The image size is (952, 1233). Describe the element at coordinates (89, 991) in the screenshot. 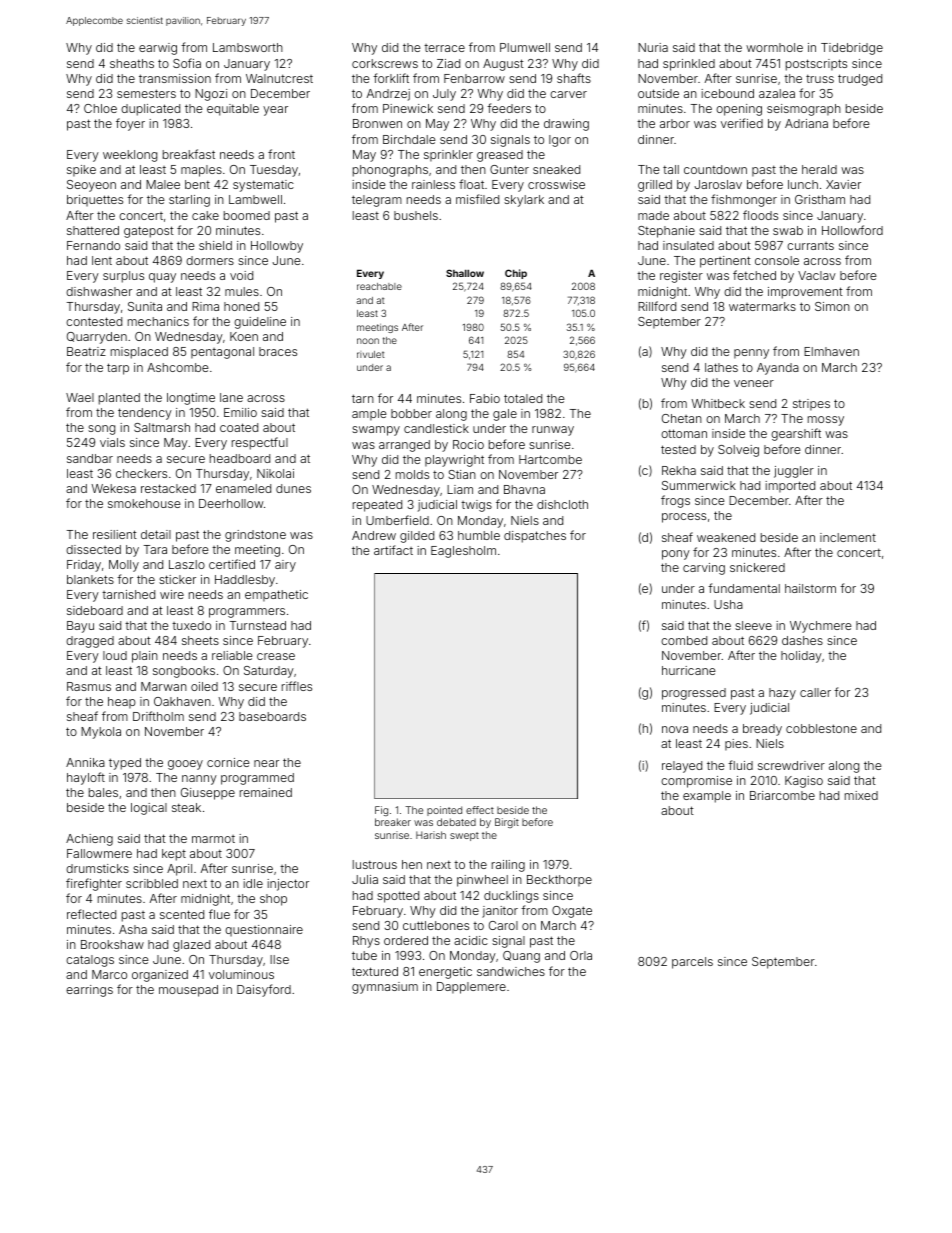

I see `earrings` at that location.
